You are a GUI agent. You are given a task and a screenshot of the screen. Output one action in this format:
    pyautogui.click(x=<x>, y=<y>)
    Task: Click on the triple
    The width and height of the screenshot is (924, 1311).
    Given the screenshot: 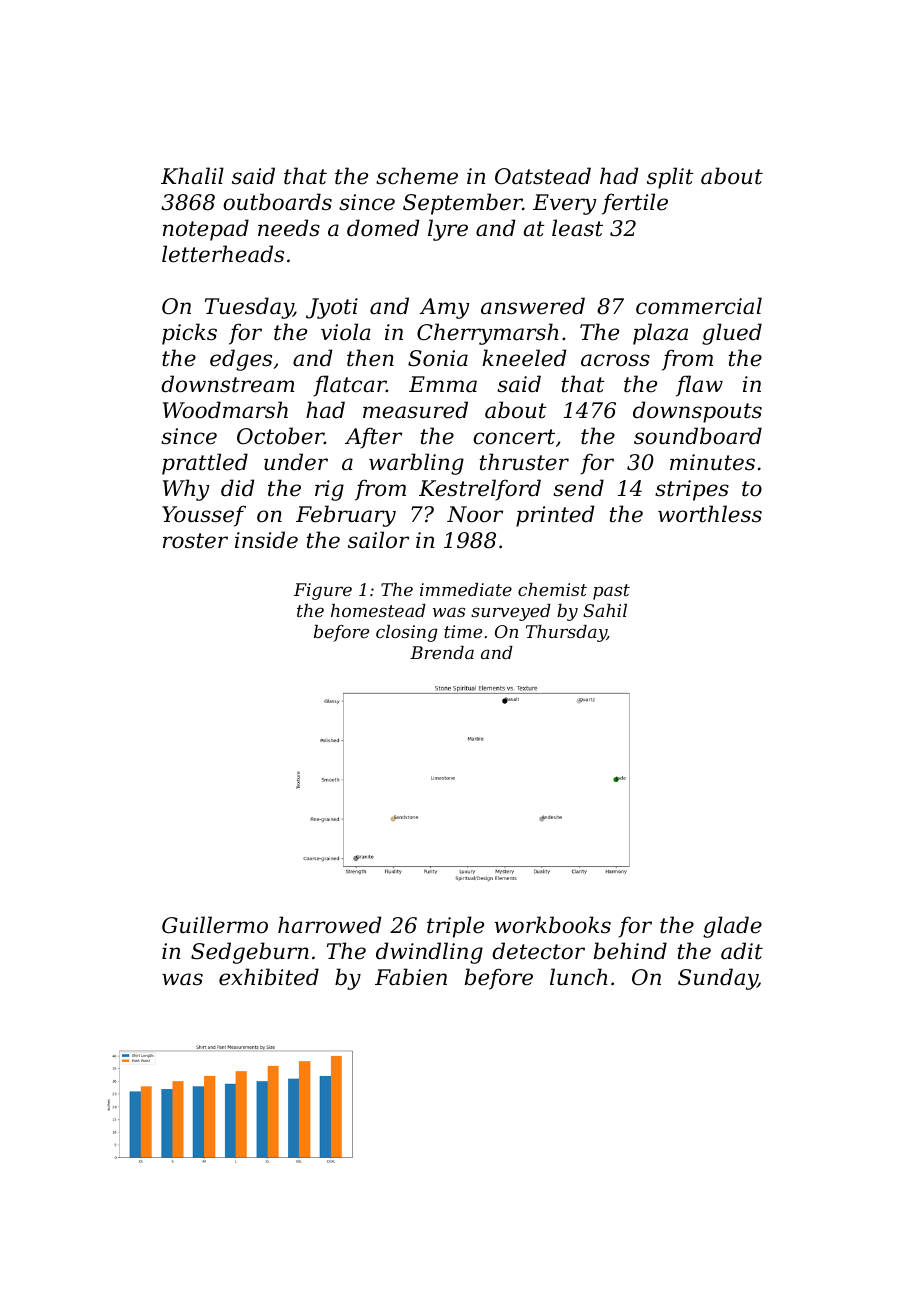 What is the action you would take?
    pyautogui.click(x=455, y=927)
